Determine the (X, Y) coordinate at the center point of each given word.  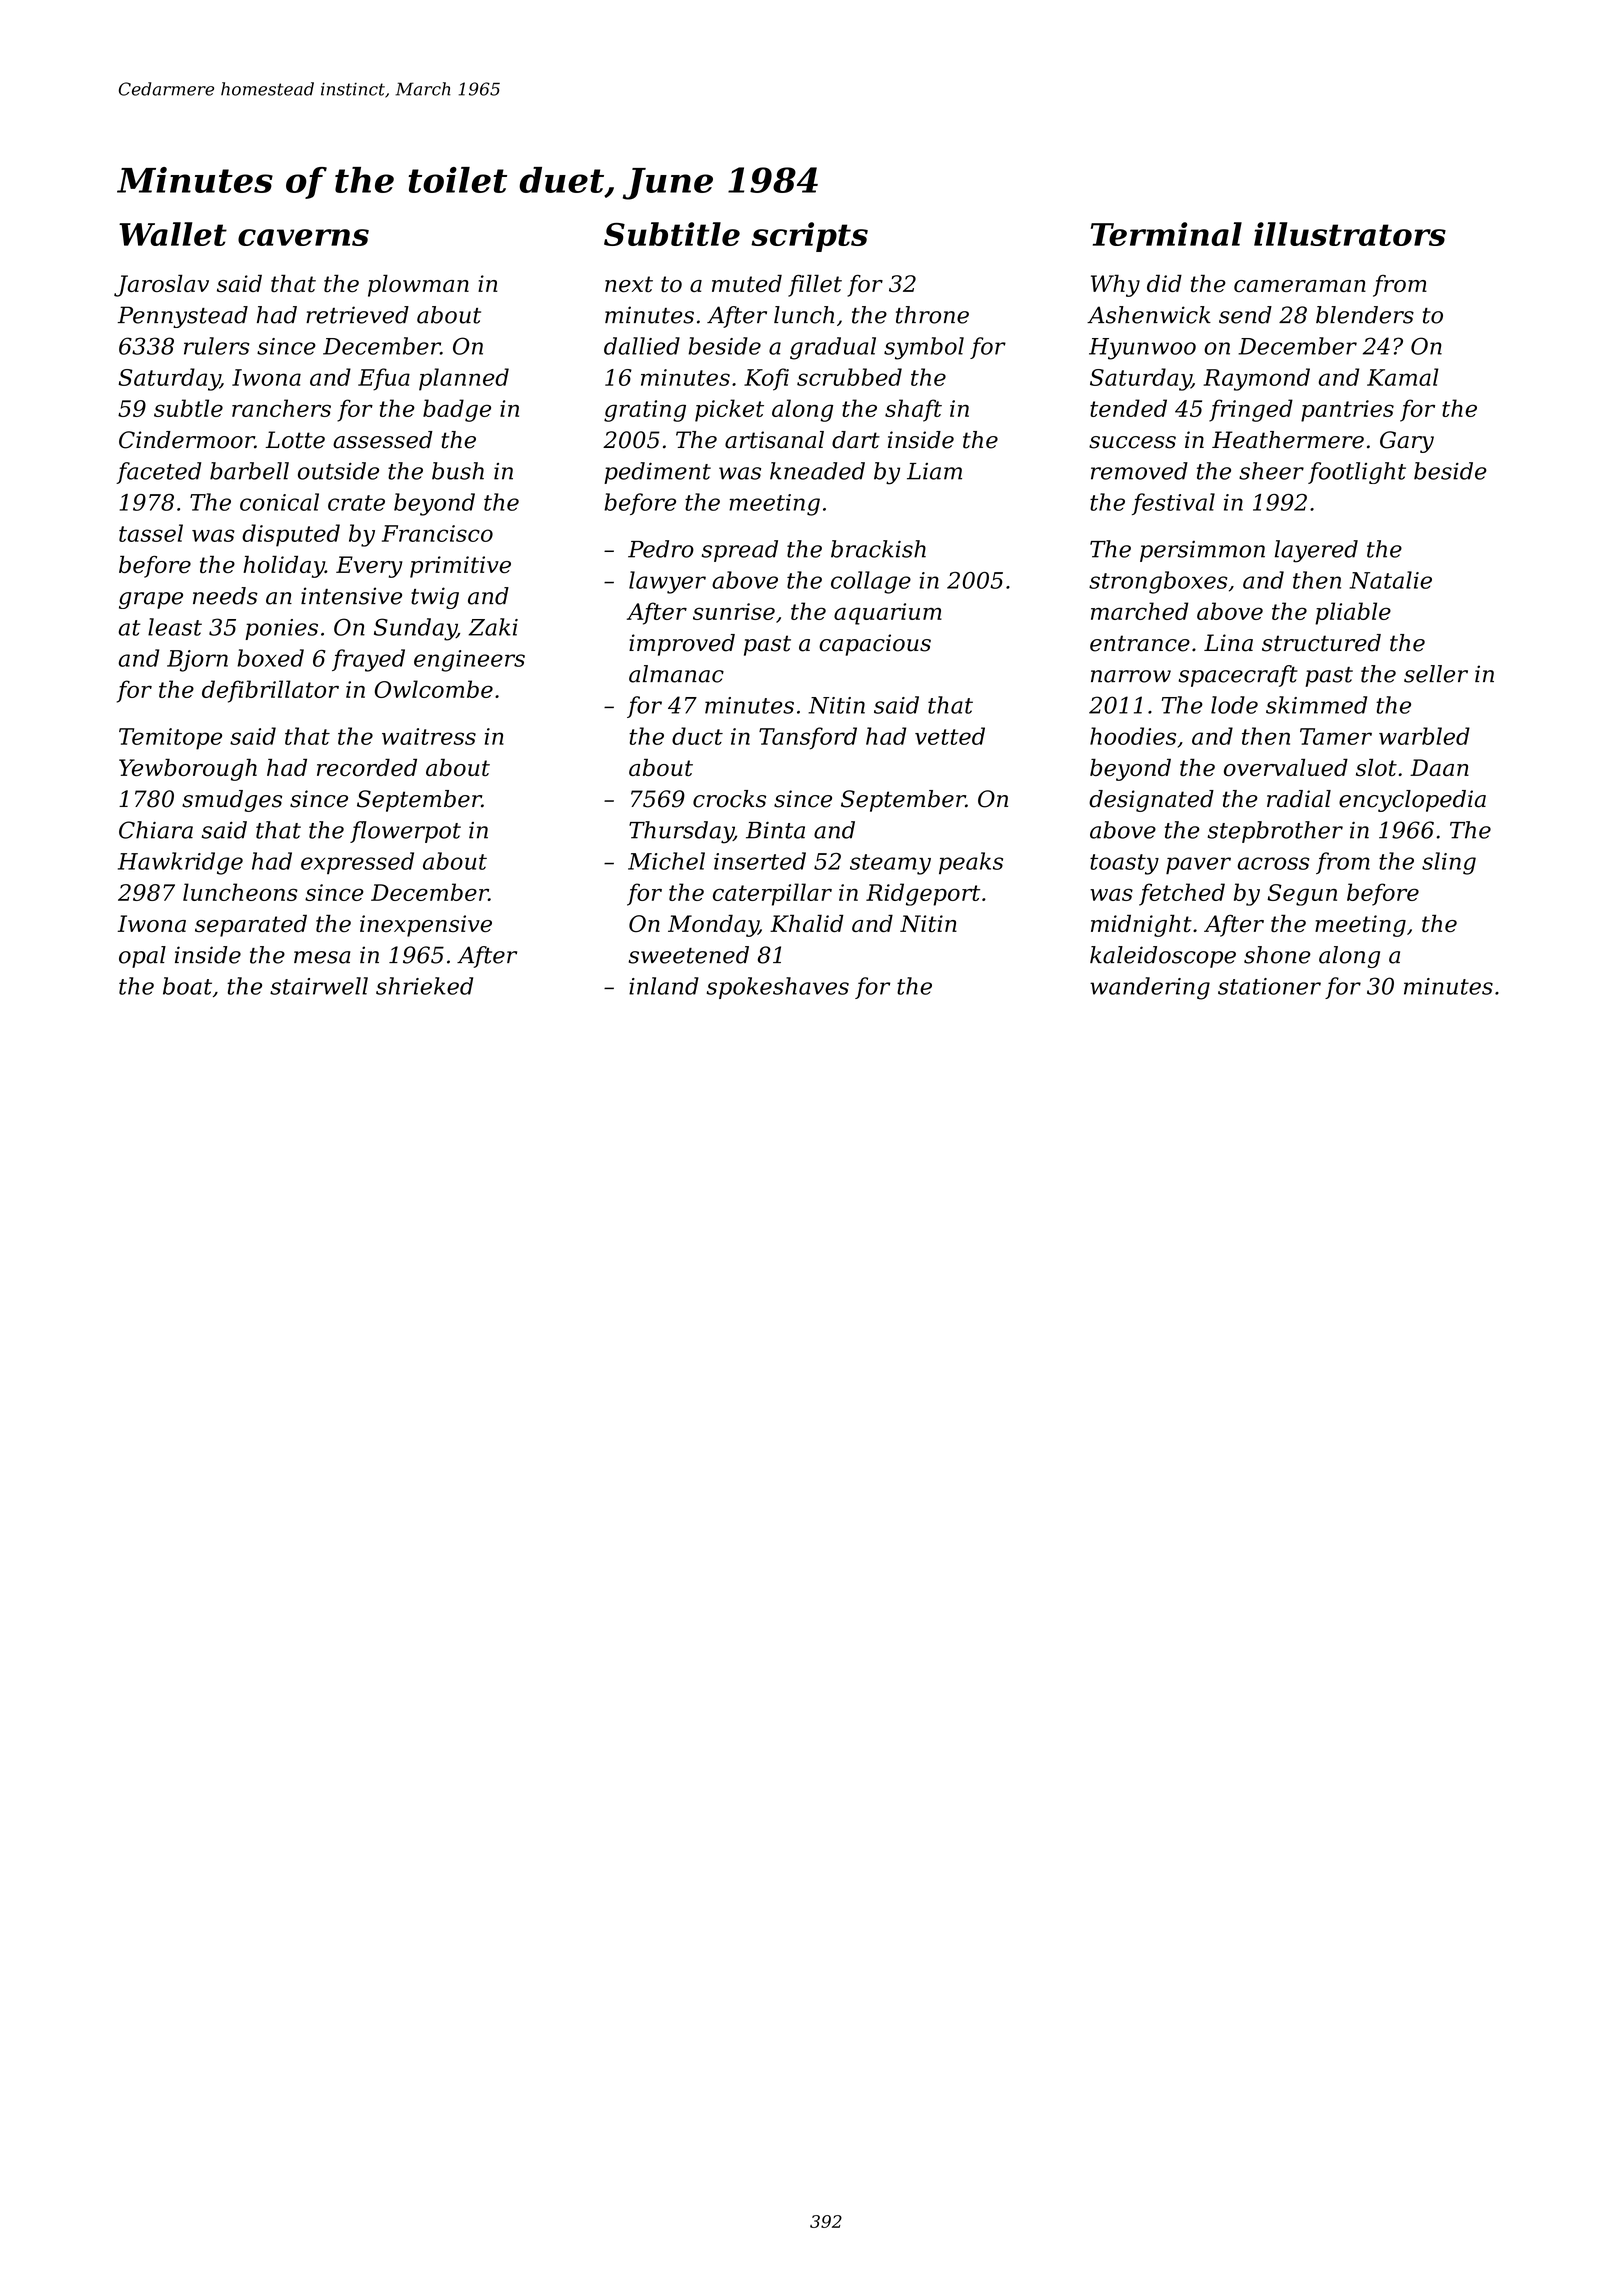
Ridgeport (923, 894)
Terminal (1166, 234)
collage (871, 582)
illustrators (1350, 234)
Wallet (173, 234)
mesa (322, 957)
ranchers (281, 408)
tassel (151, 533)
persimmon (1202, 551)
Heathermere (1288, 440)
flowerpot (405, 832)
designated (1151, 801)
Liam (934, 471)
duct (697, 736)
